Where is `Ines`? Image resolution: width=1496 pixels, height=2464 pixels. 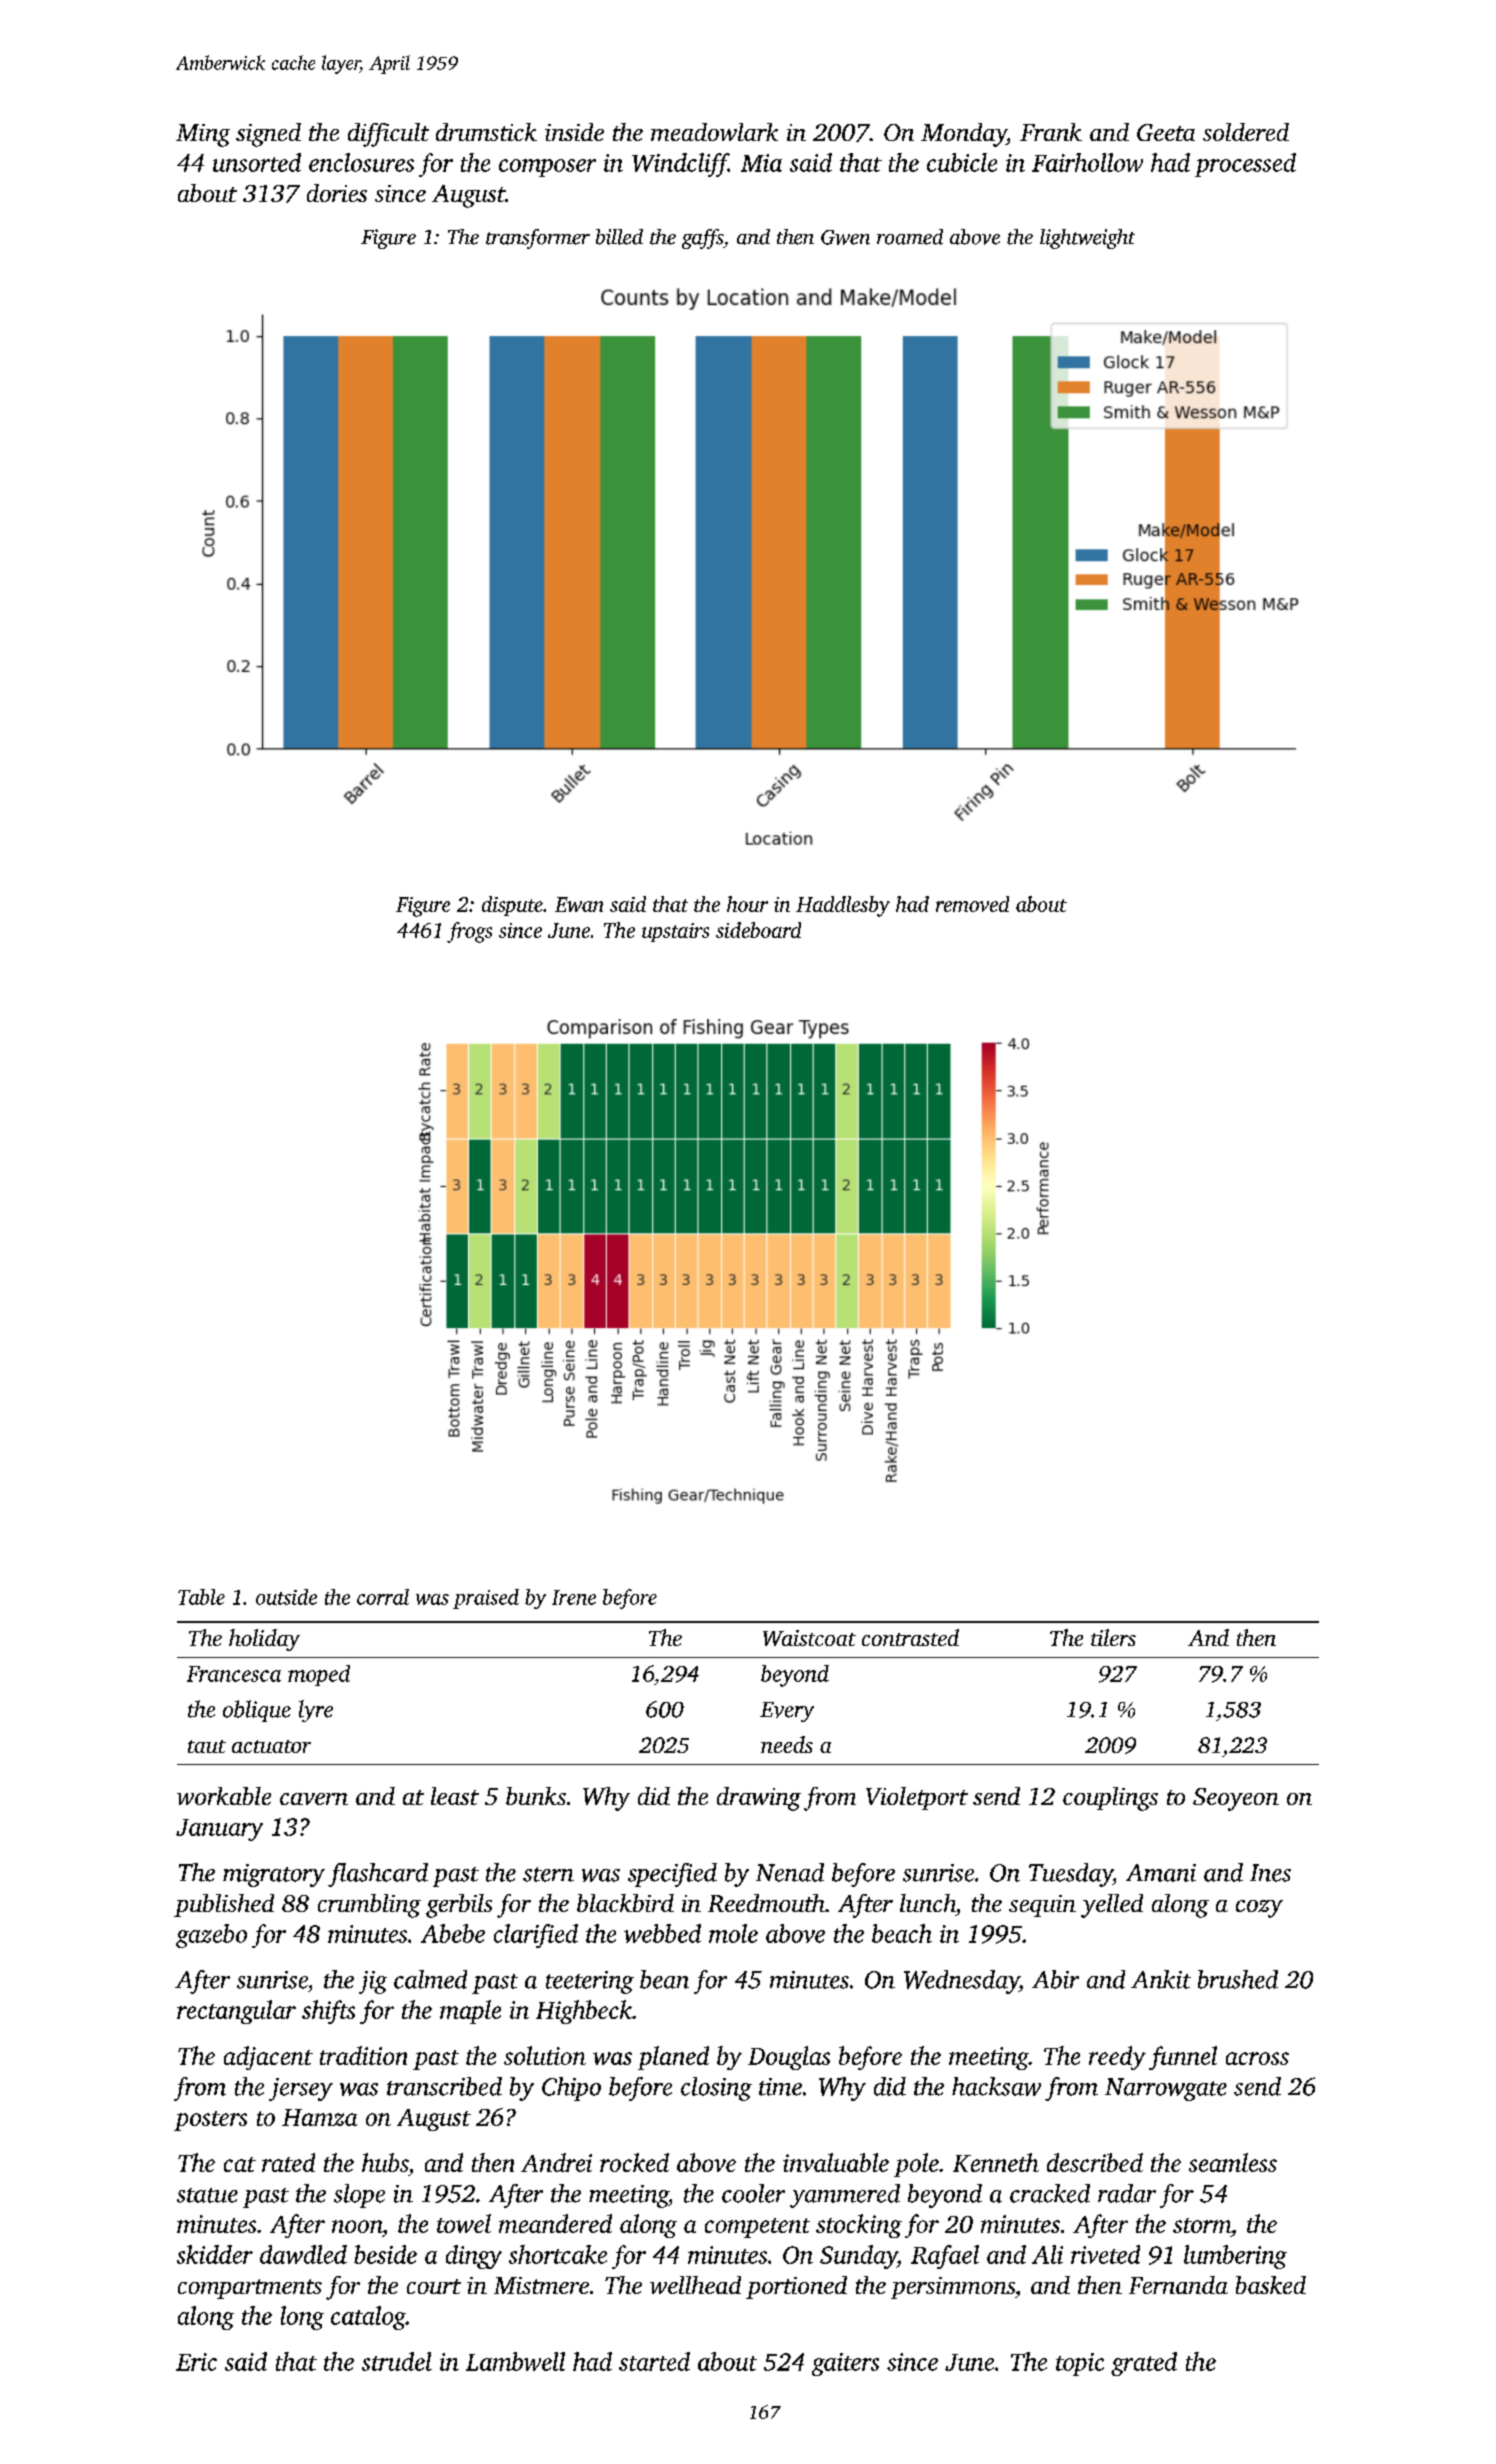
Ines is located at coordinates (1270, 1873).
